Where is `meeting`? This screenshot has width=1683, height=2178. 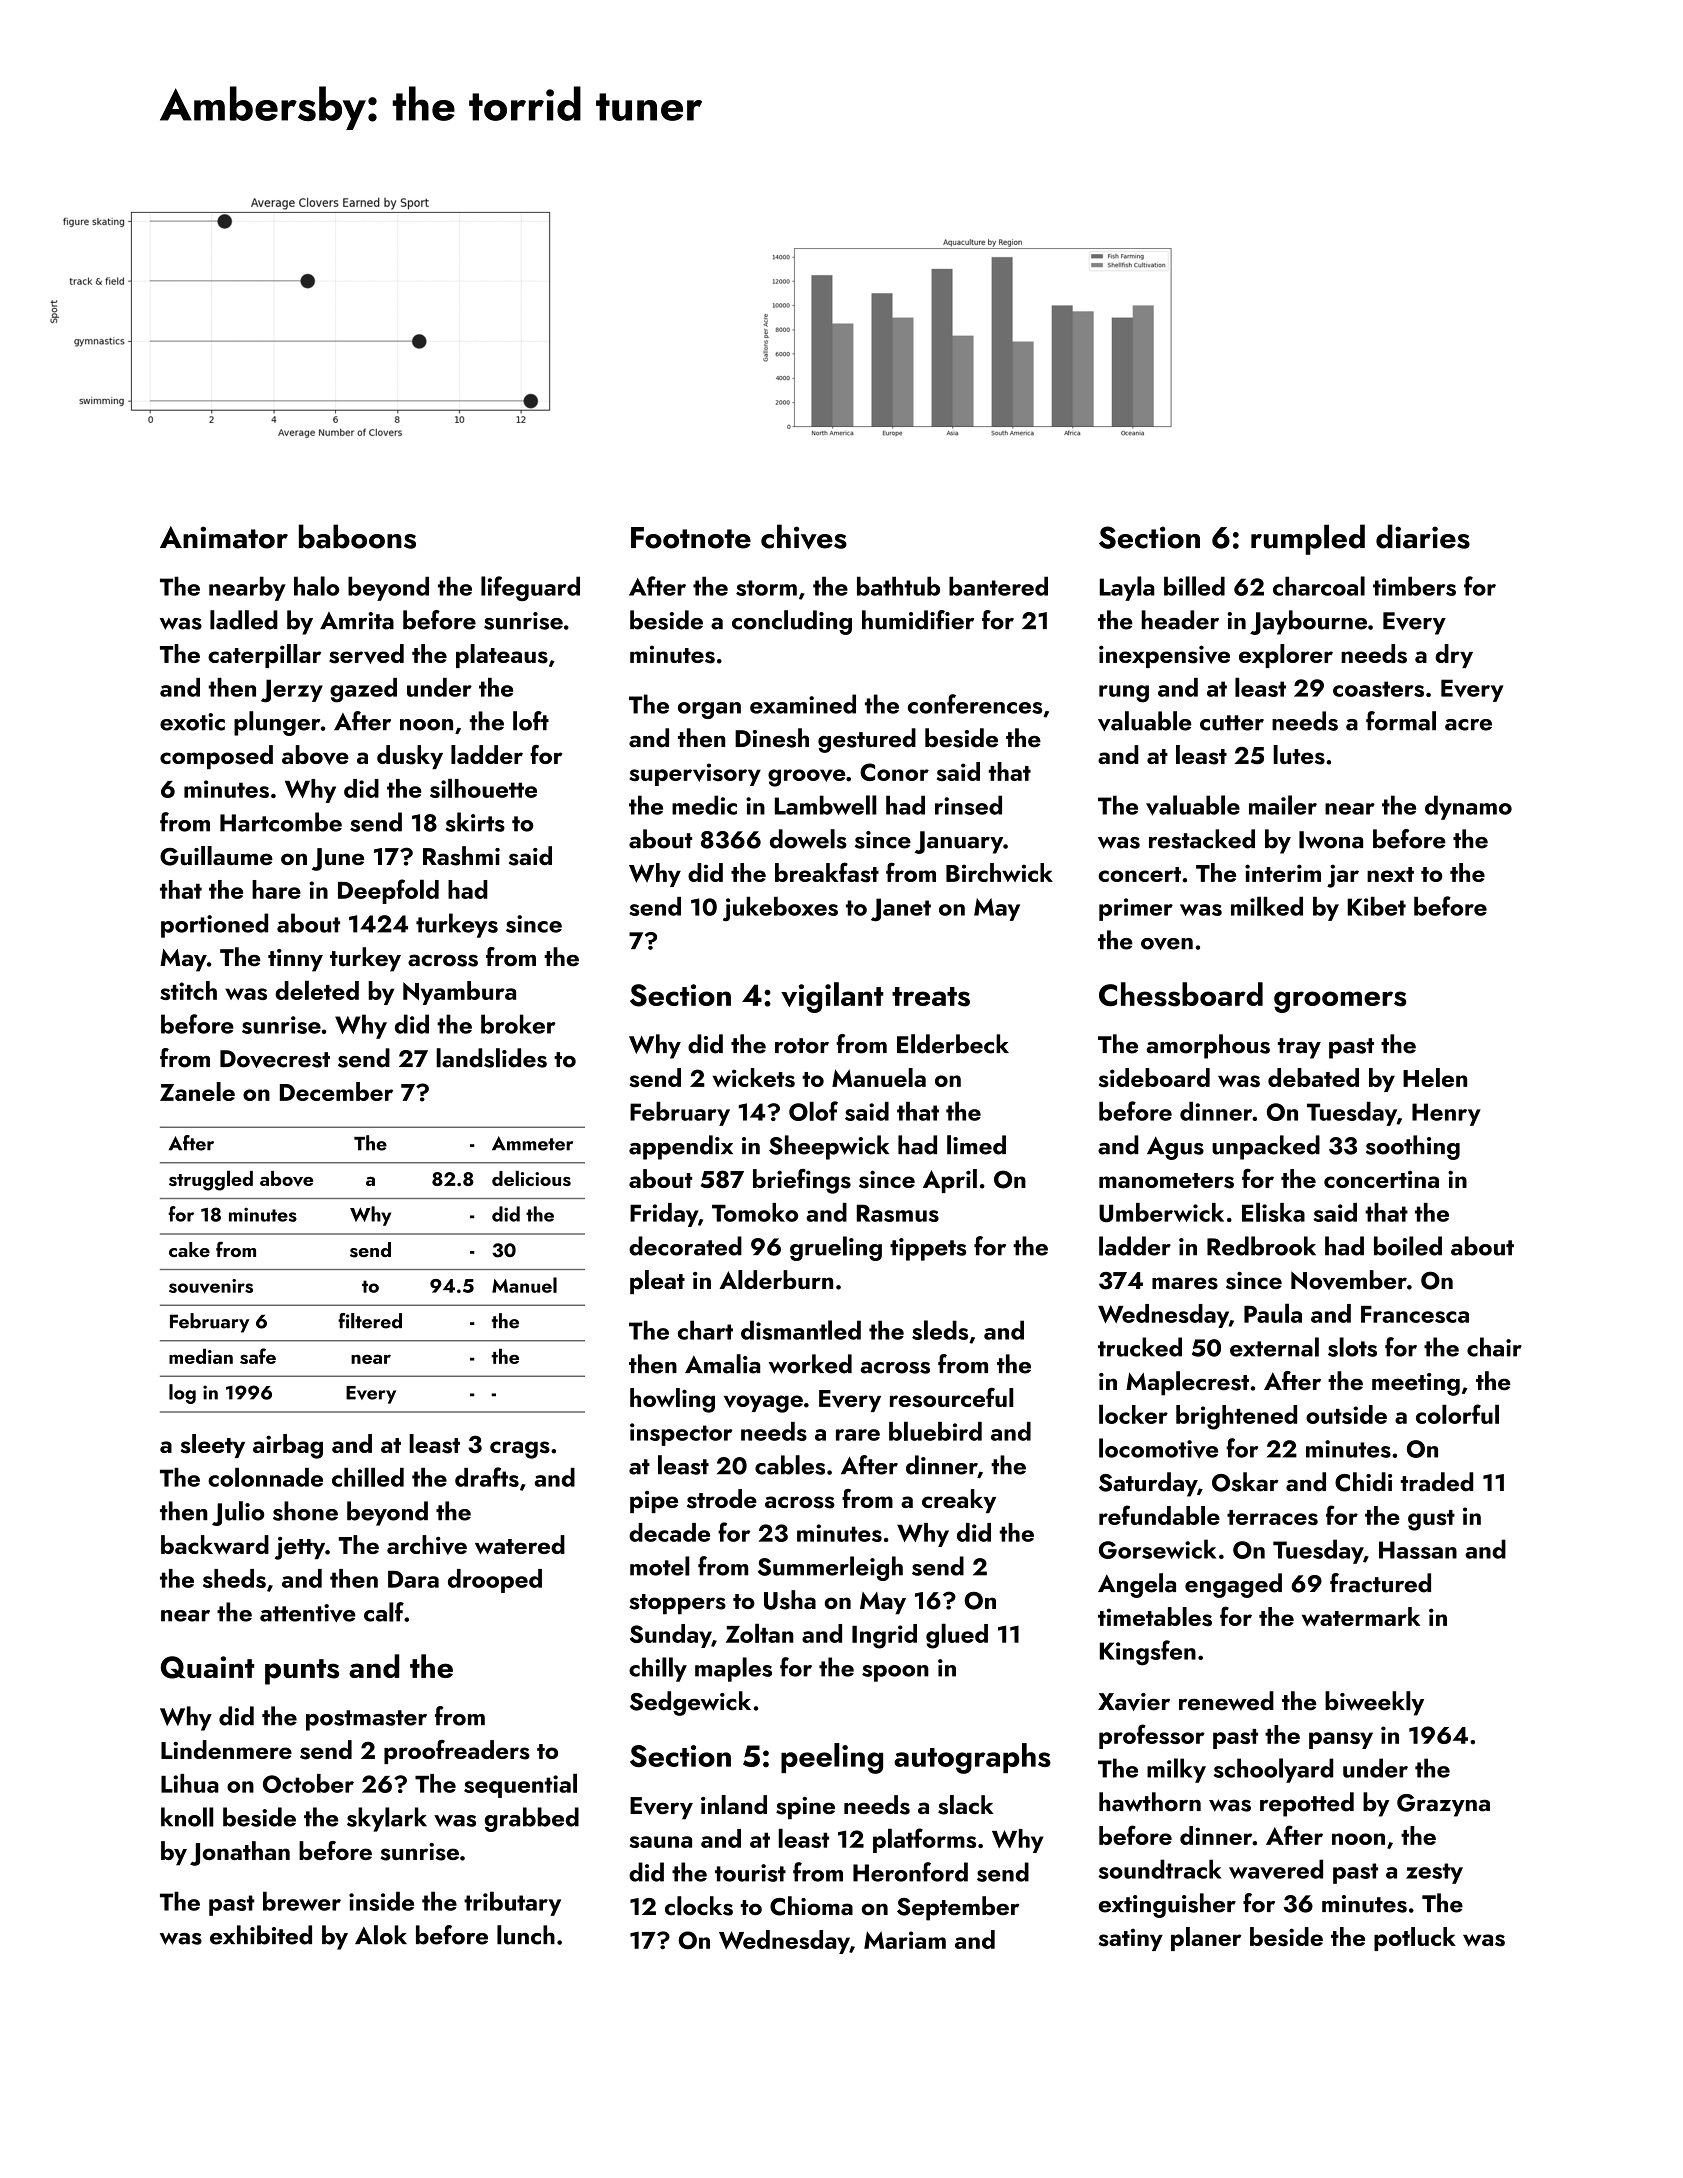 meeting is located at coordinates (1416, 1384).
